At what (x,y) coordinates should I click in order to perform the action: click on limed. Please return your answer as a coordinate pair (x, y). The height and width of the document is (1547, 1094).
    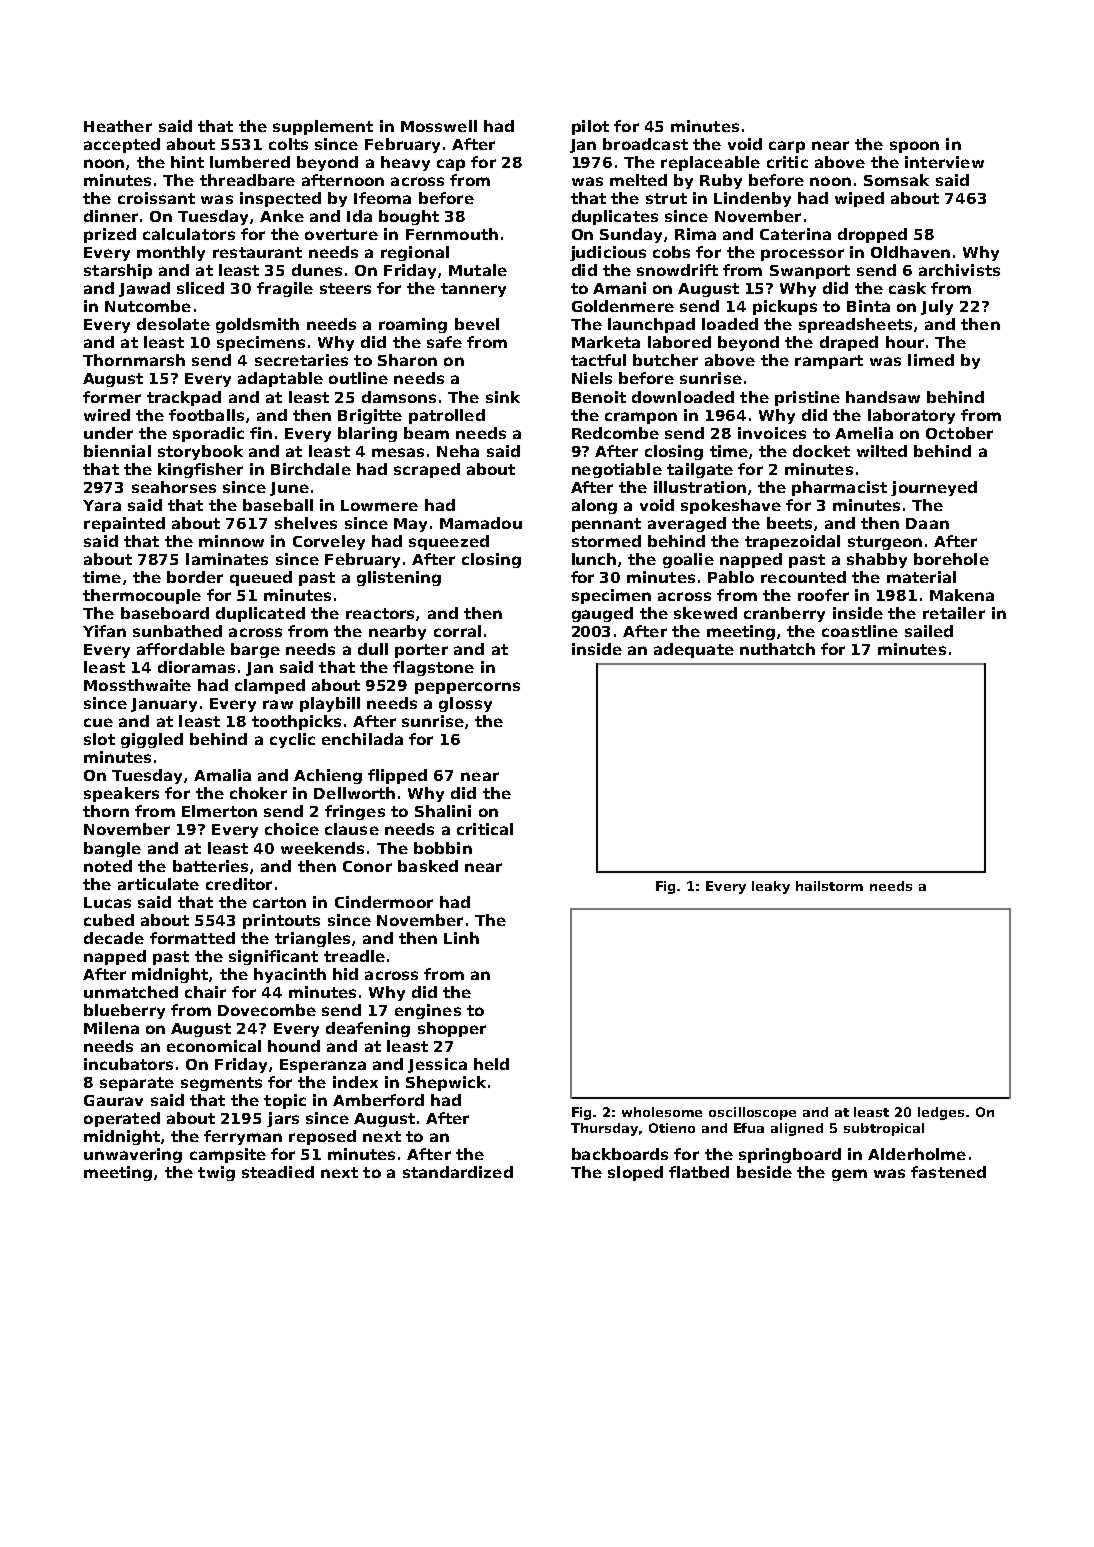
    Looking at the image, I should click on (931, 360).
